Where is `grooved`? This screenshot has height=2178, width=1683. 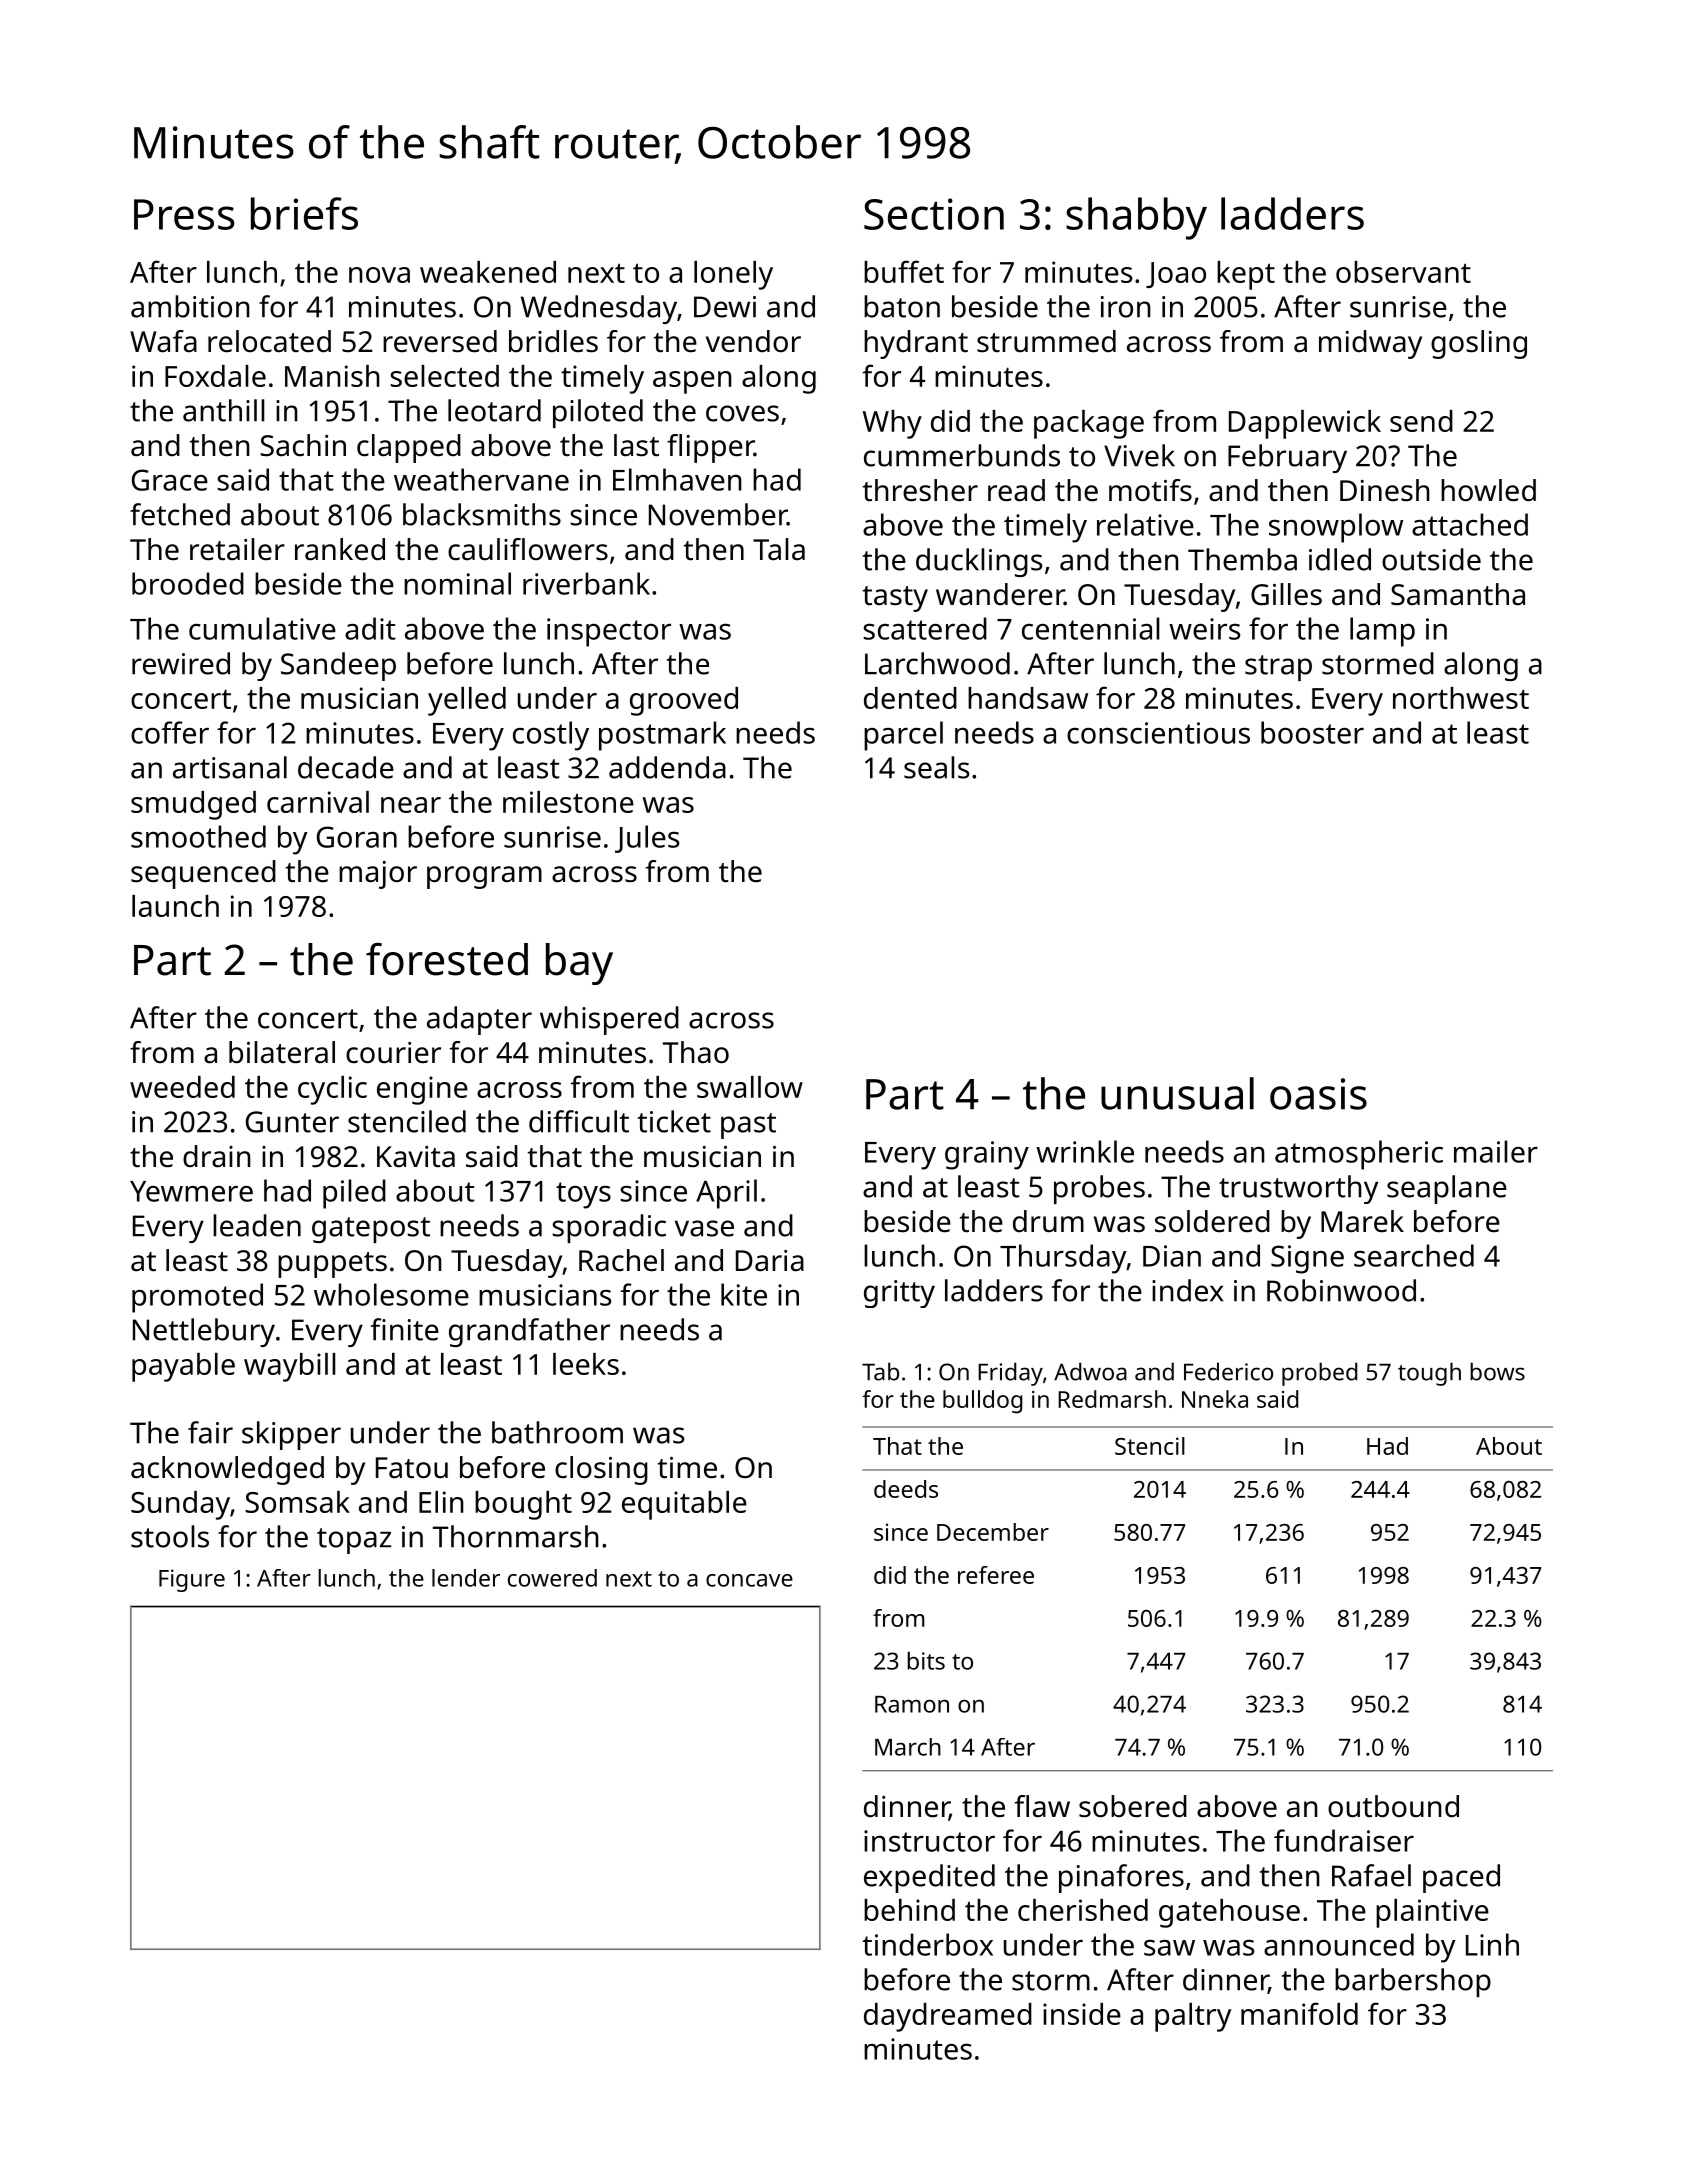
grooved is located at coordinates (684, 701).
